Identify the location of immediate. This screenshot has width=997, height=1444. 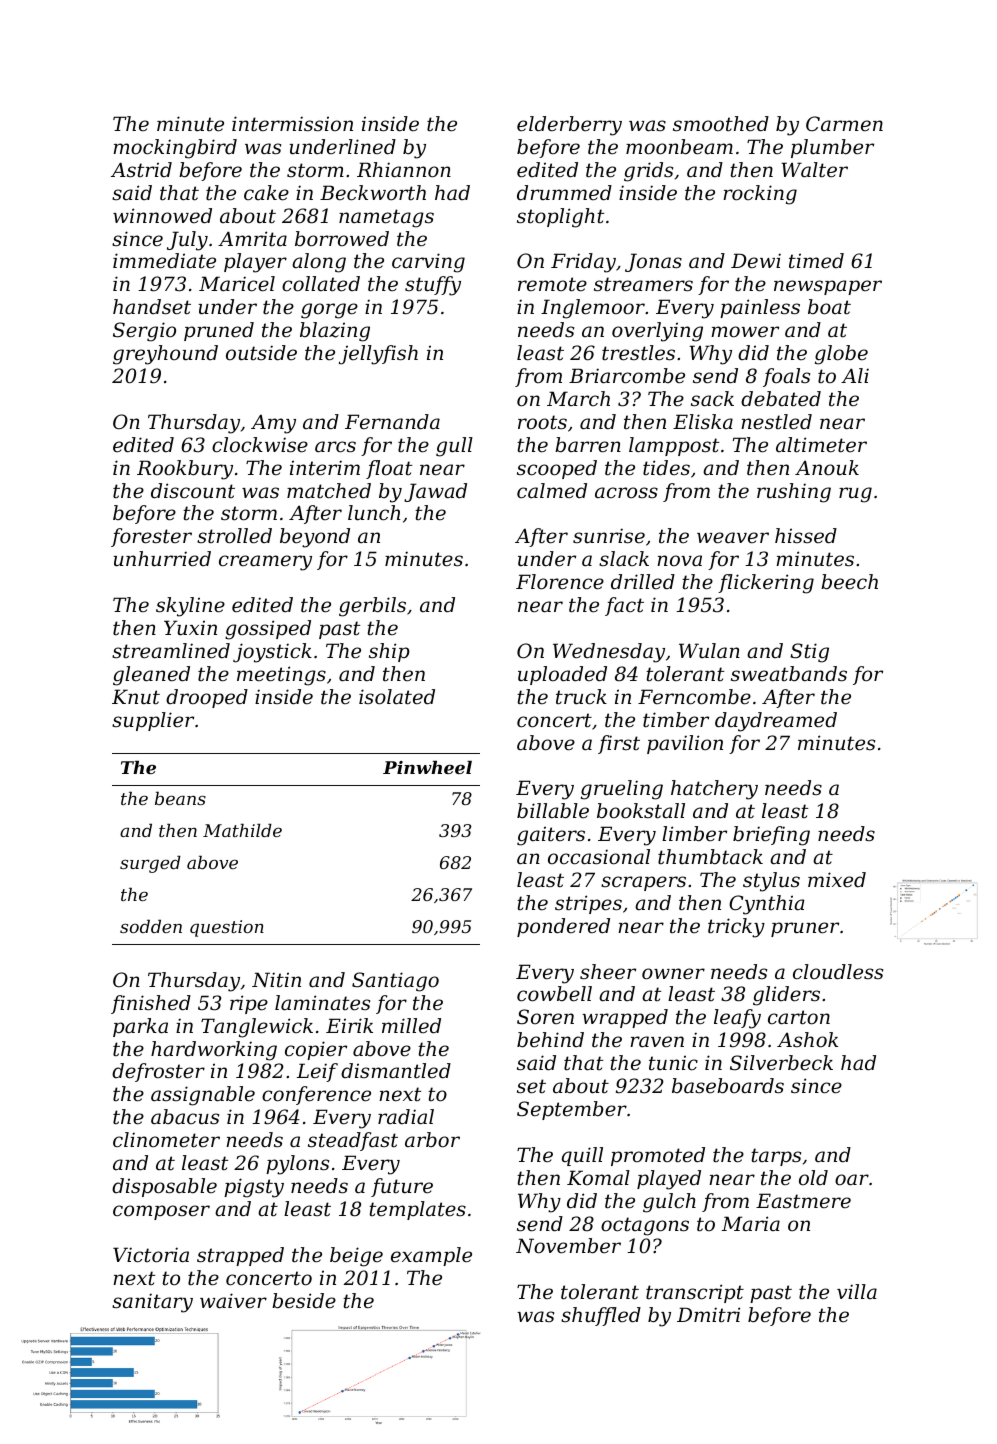
(164, 261).
